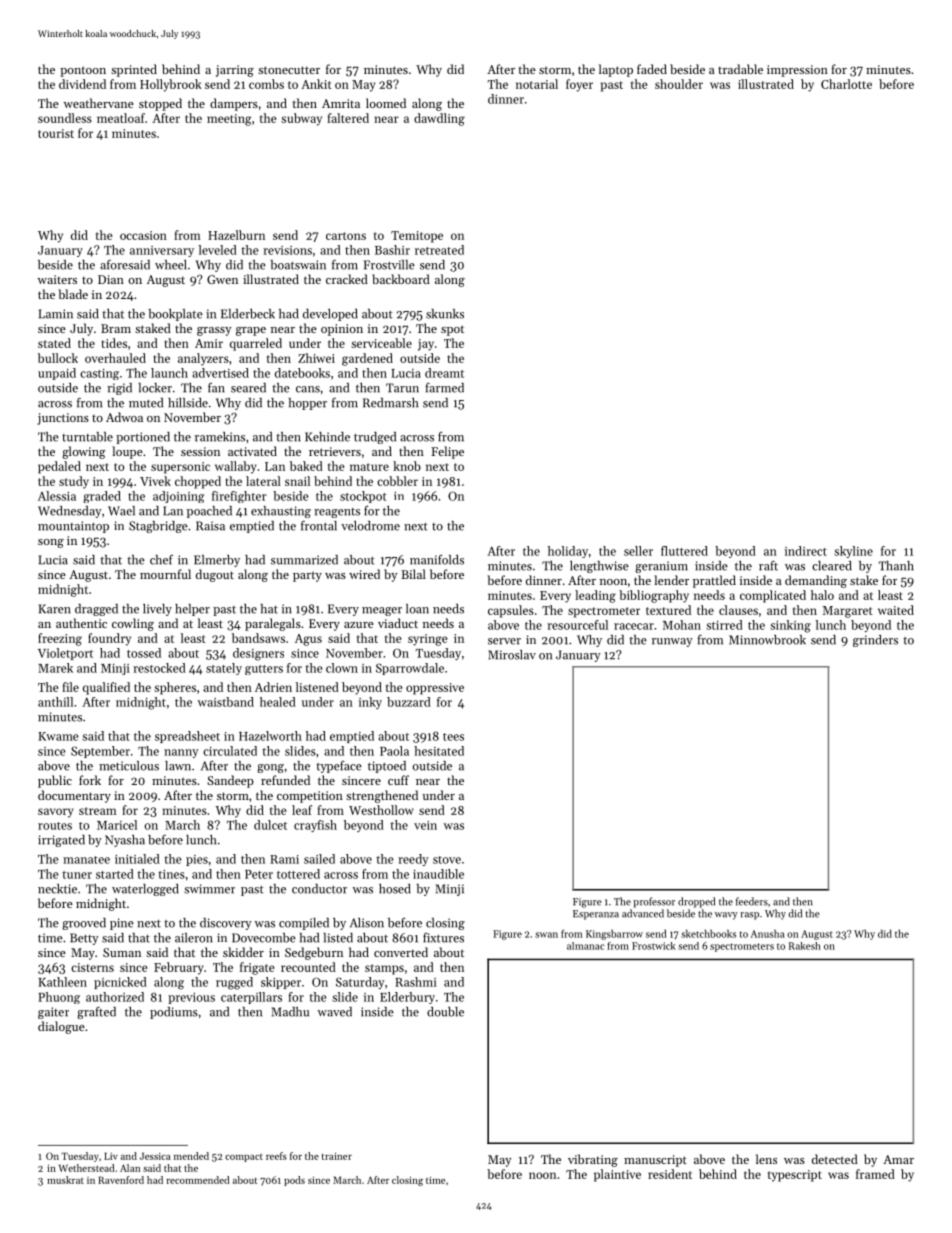 The image size is (952, 1233). What do you see at coordinates (298, 874) in the page?
I see `tottered` at bounding box center [298, 874].
